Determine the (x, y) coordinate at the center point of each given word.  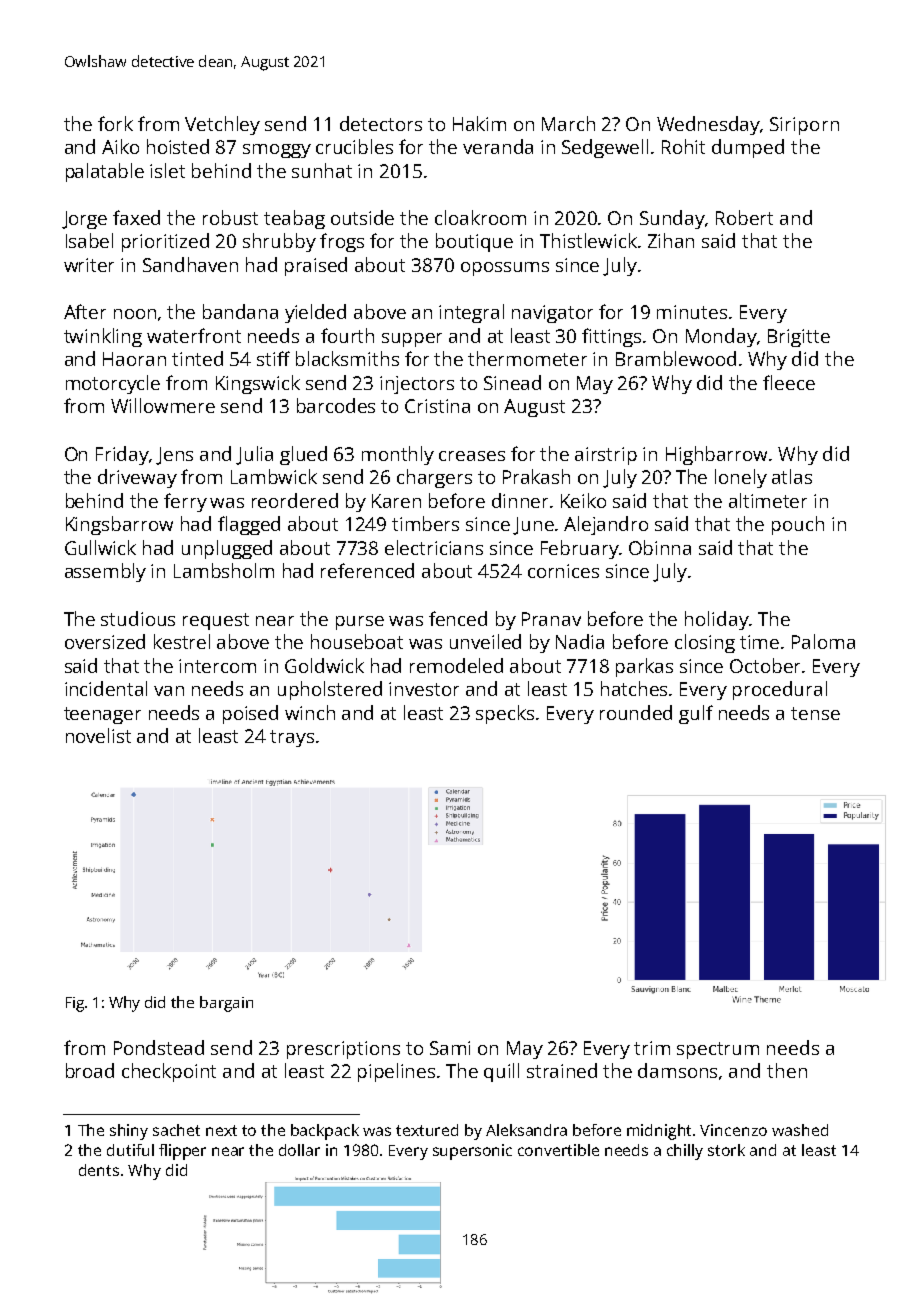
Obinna (660, 547)
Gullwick (100, 547)
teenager (102, 715)
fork (115, 123)
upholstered (330, 690)
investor (424, 689)
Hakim (479, 123)
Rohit (683, 146)
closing (705, 643)
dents (99, 1170)
